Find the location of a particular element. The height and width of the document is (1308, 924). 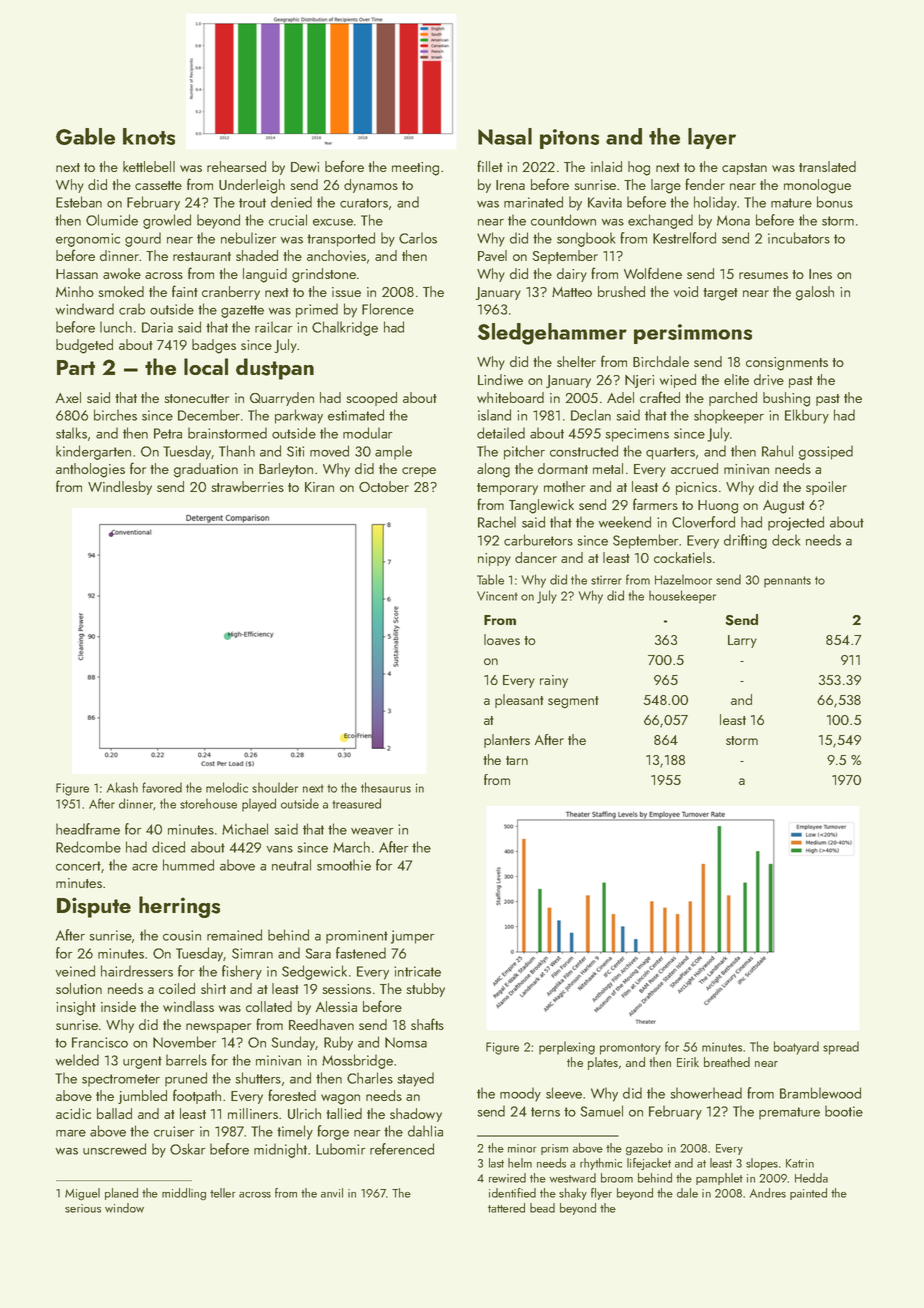

teller is located at coordinates (223, 1193).
